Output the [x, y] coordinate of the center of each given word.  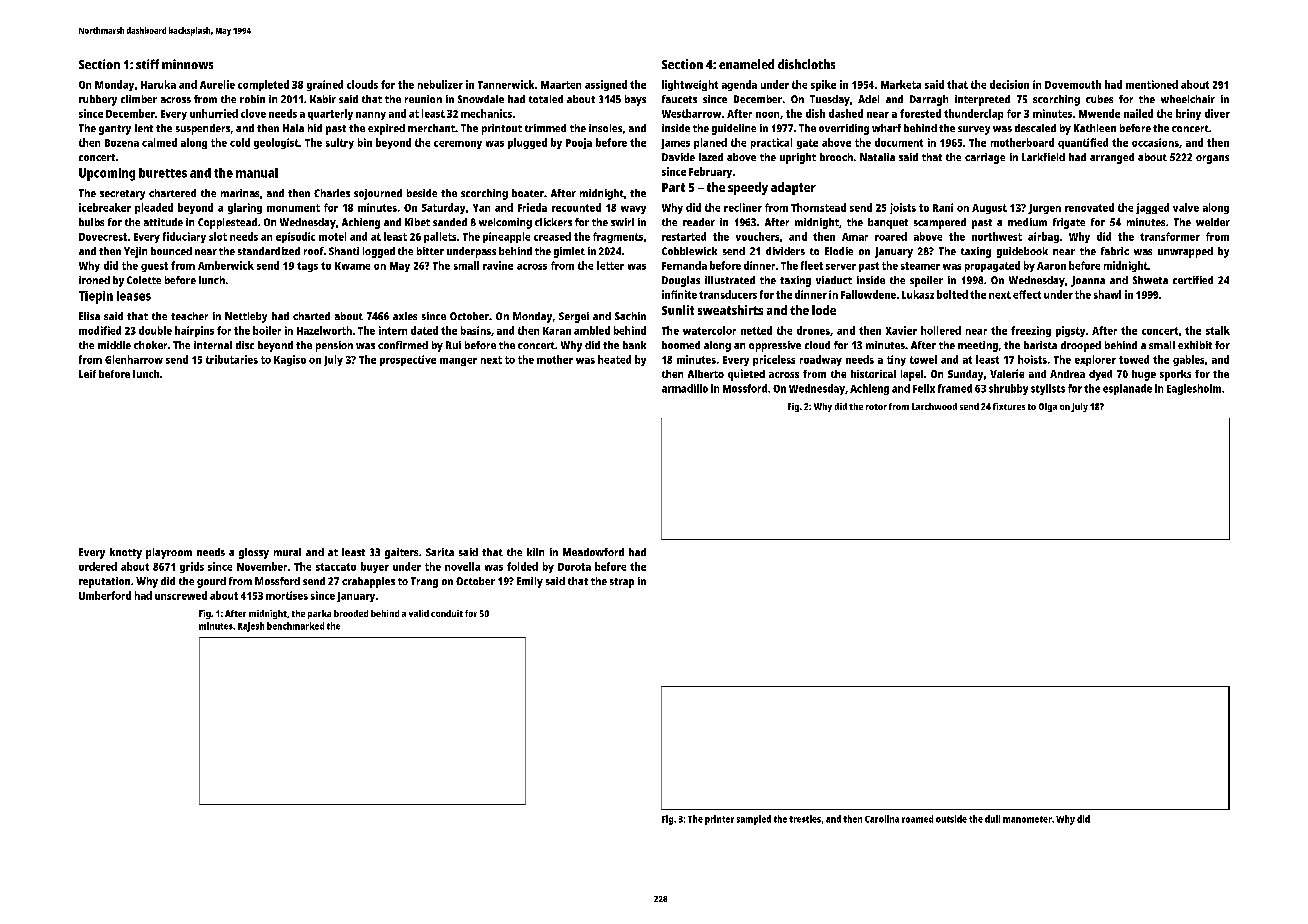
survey [974, 130]
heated [614, 359]
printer [719, 820]
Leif [87, 374]
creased [552, 236]
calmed [159, 142]
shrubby [1008, 389]
